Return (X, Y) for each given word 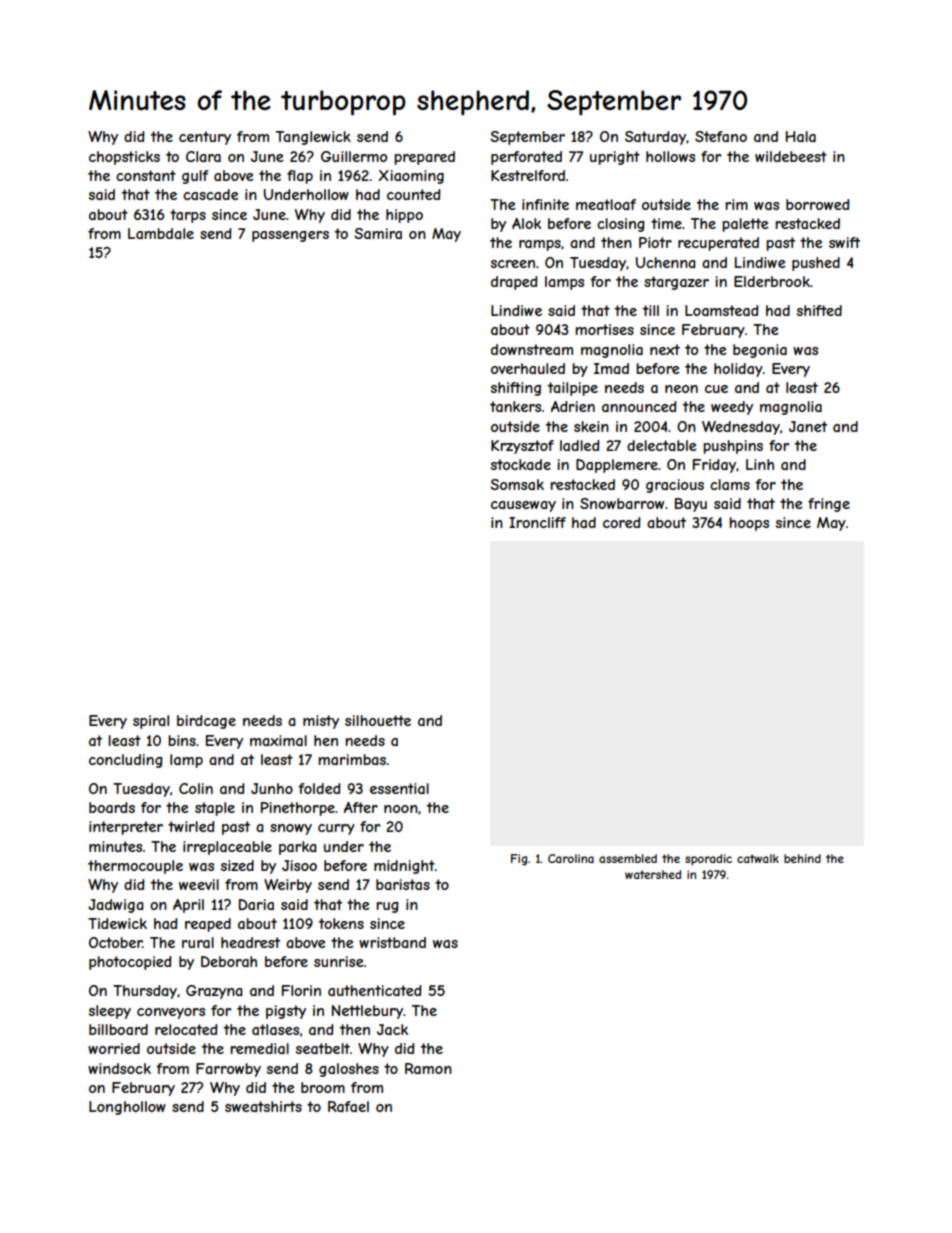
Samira (378, 233)
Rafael (348, 1106)
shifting (516, 389)
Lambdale (161, 233)
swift (844, 242)
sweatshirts (263, 1106)
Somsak (517, 484)
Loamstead (722, 310)
